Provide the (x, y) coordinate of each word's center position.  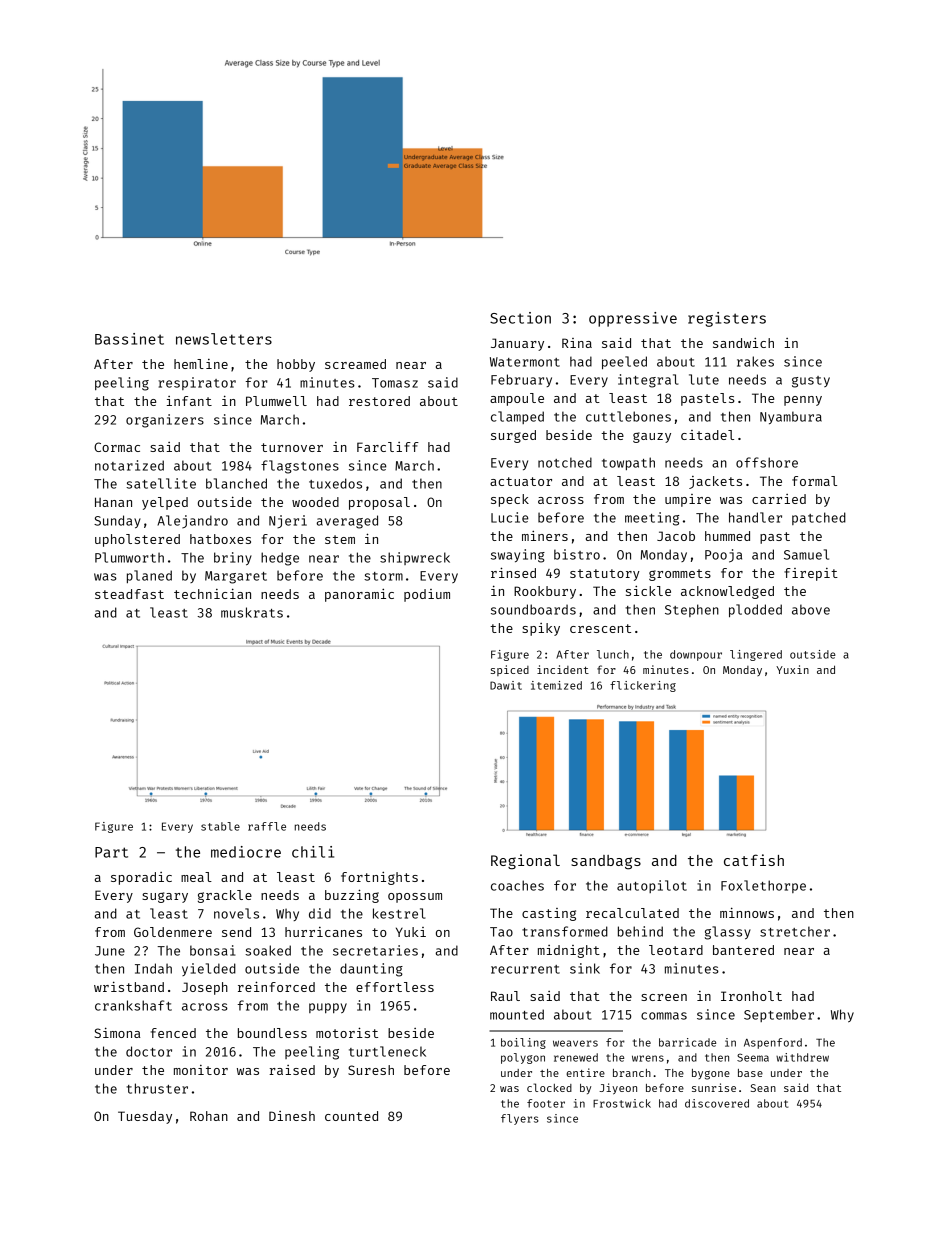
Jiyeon (618, 1089)
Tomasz (395, 383)
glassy (728, 933)
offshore (767, 462)
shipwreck (415, 558)
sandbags (606, 862)
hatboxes (220, 539)
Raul (505, 996)
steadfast (129, 594)
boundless (272, 1033)
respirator (197, 383)
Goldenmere (173, 932)
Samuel (806, 554)
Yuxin (792, 669)
